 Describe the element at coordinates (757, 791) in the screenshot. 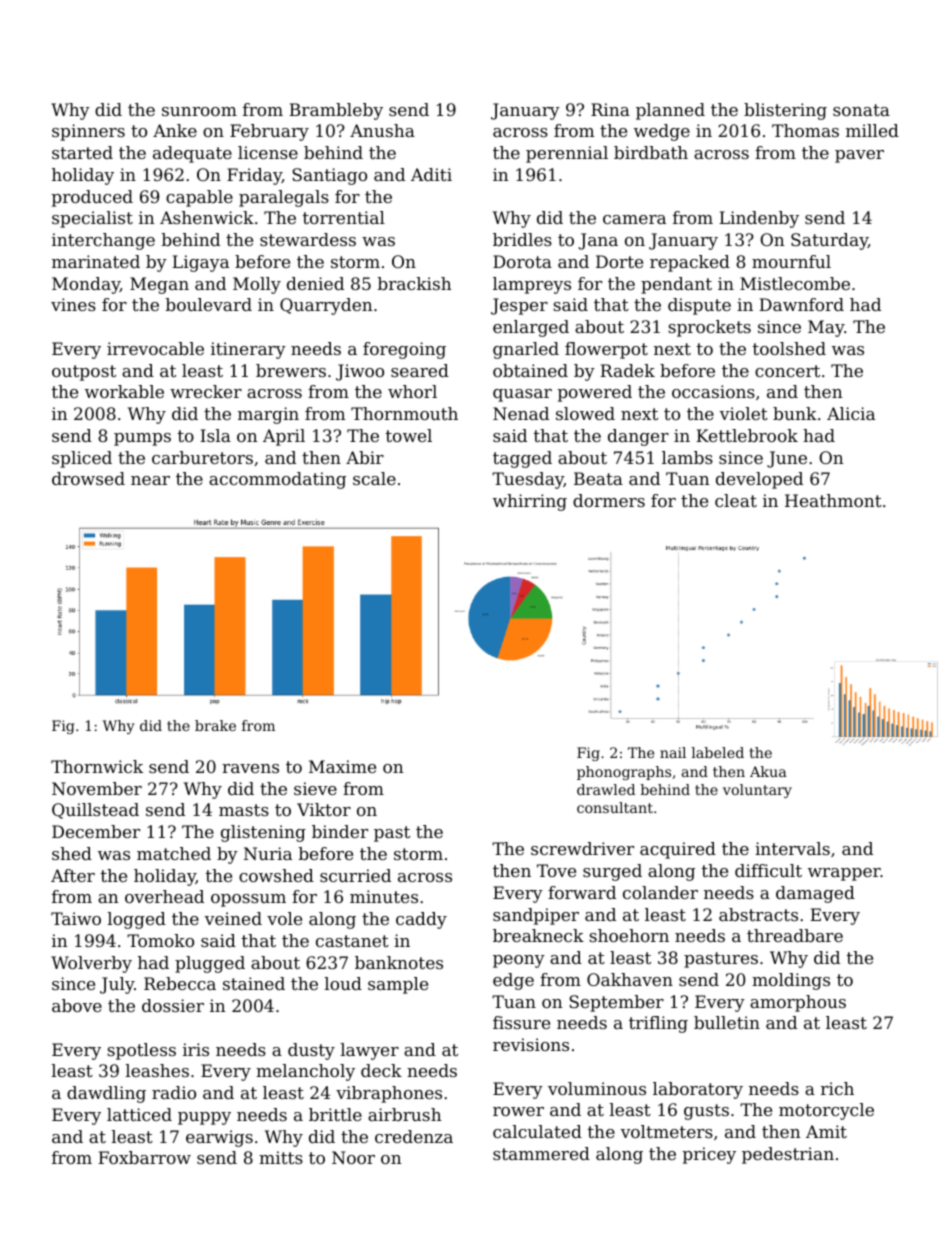

I see `voluntary` at that location.
